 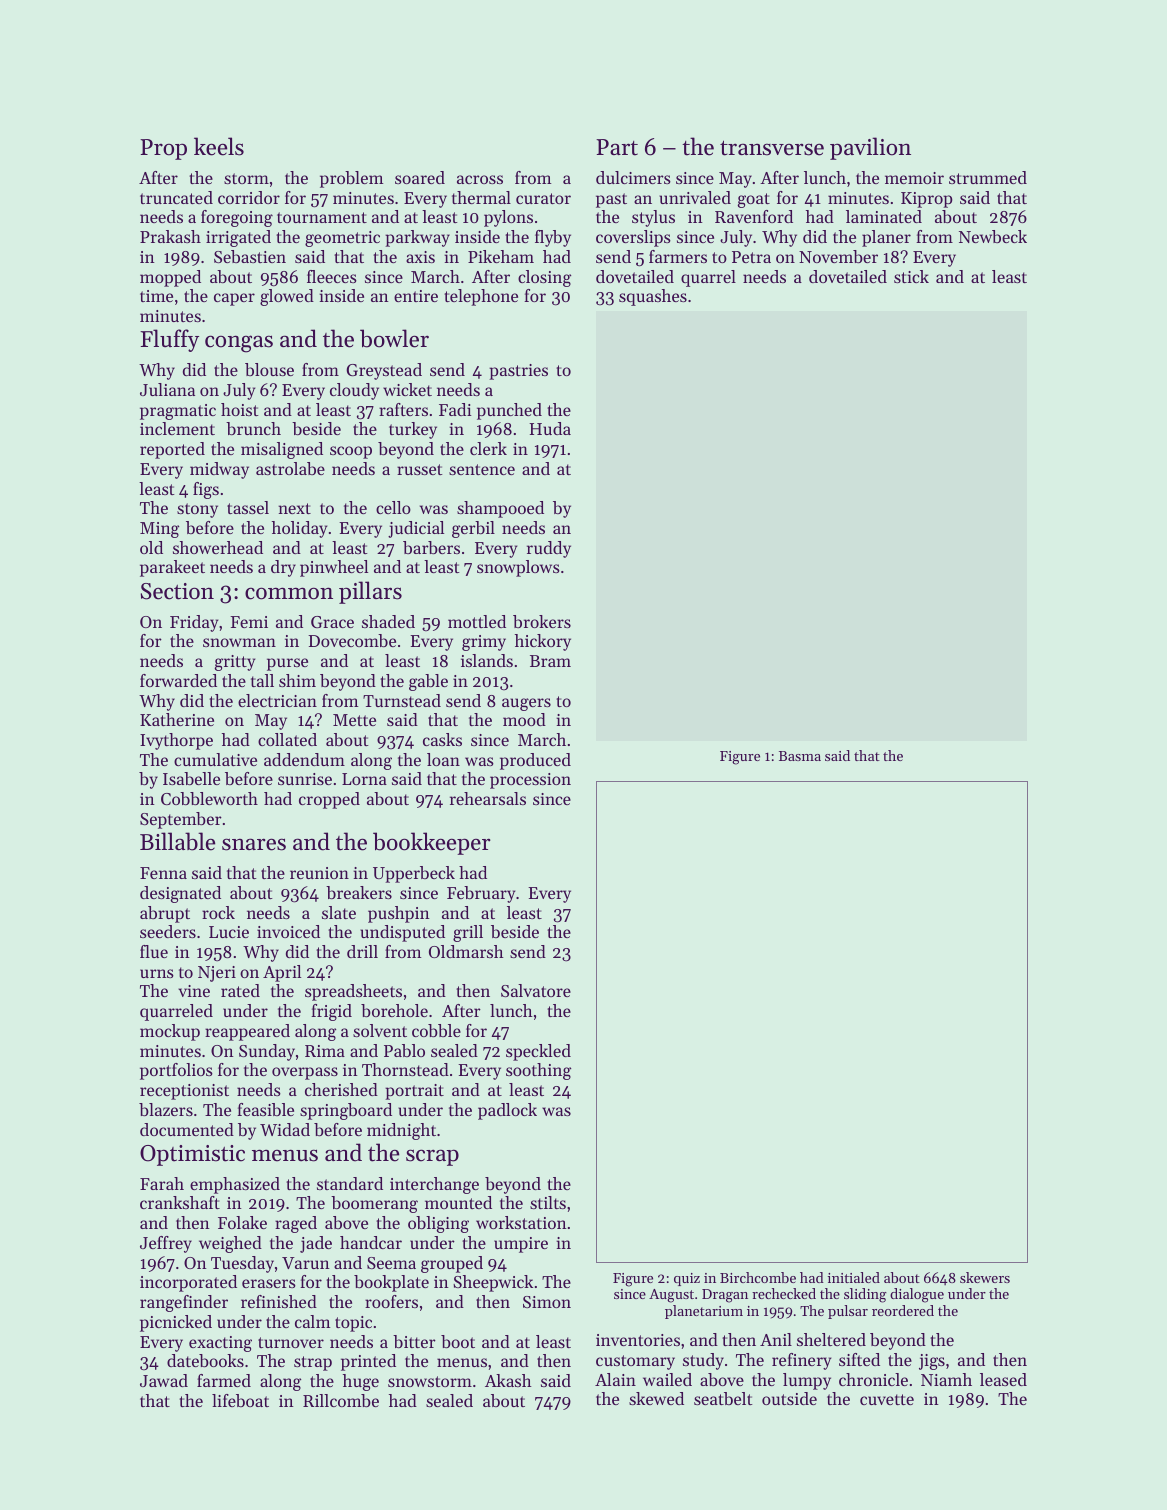 What do you see at coordinates (538, 1052) in the image?
I see `speckled` at bounding box center [538, 1052].
